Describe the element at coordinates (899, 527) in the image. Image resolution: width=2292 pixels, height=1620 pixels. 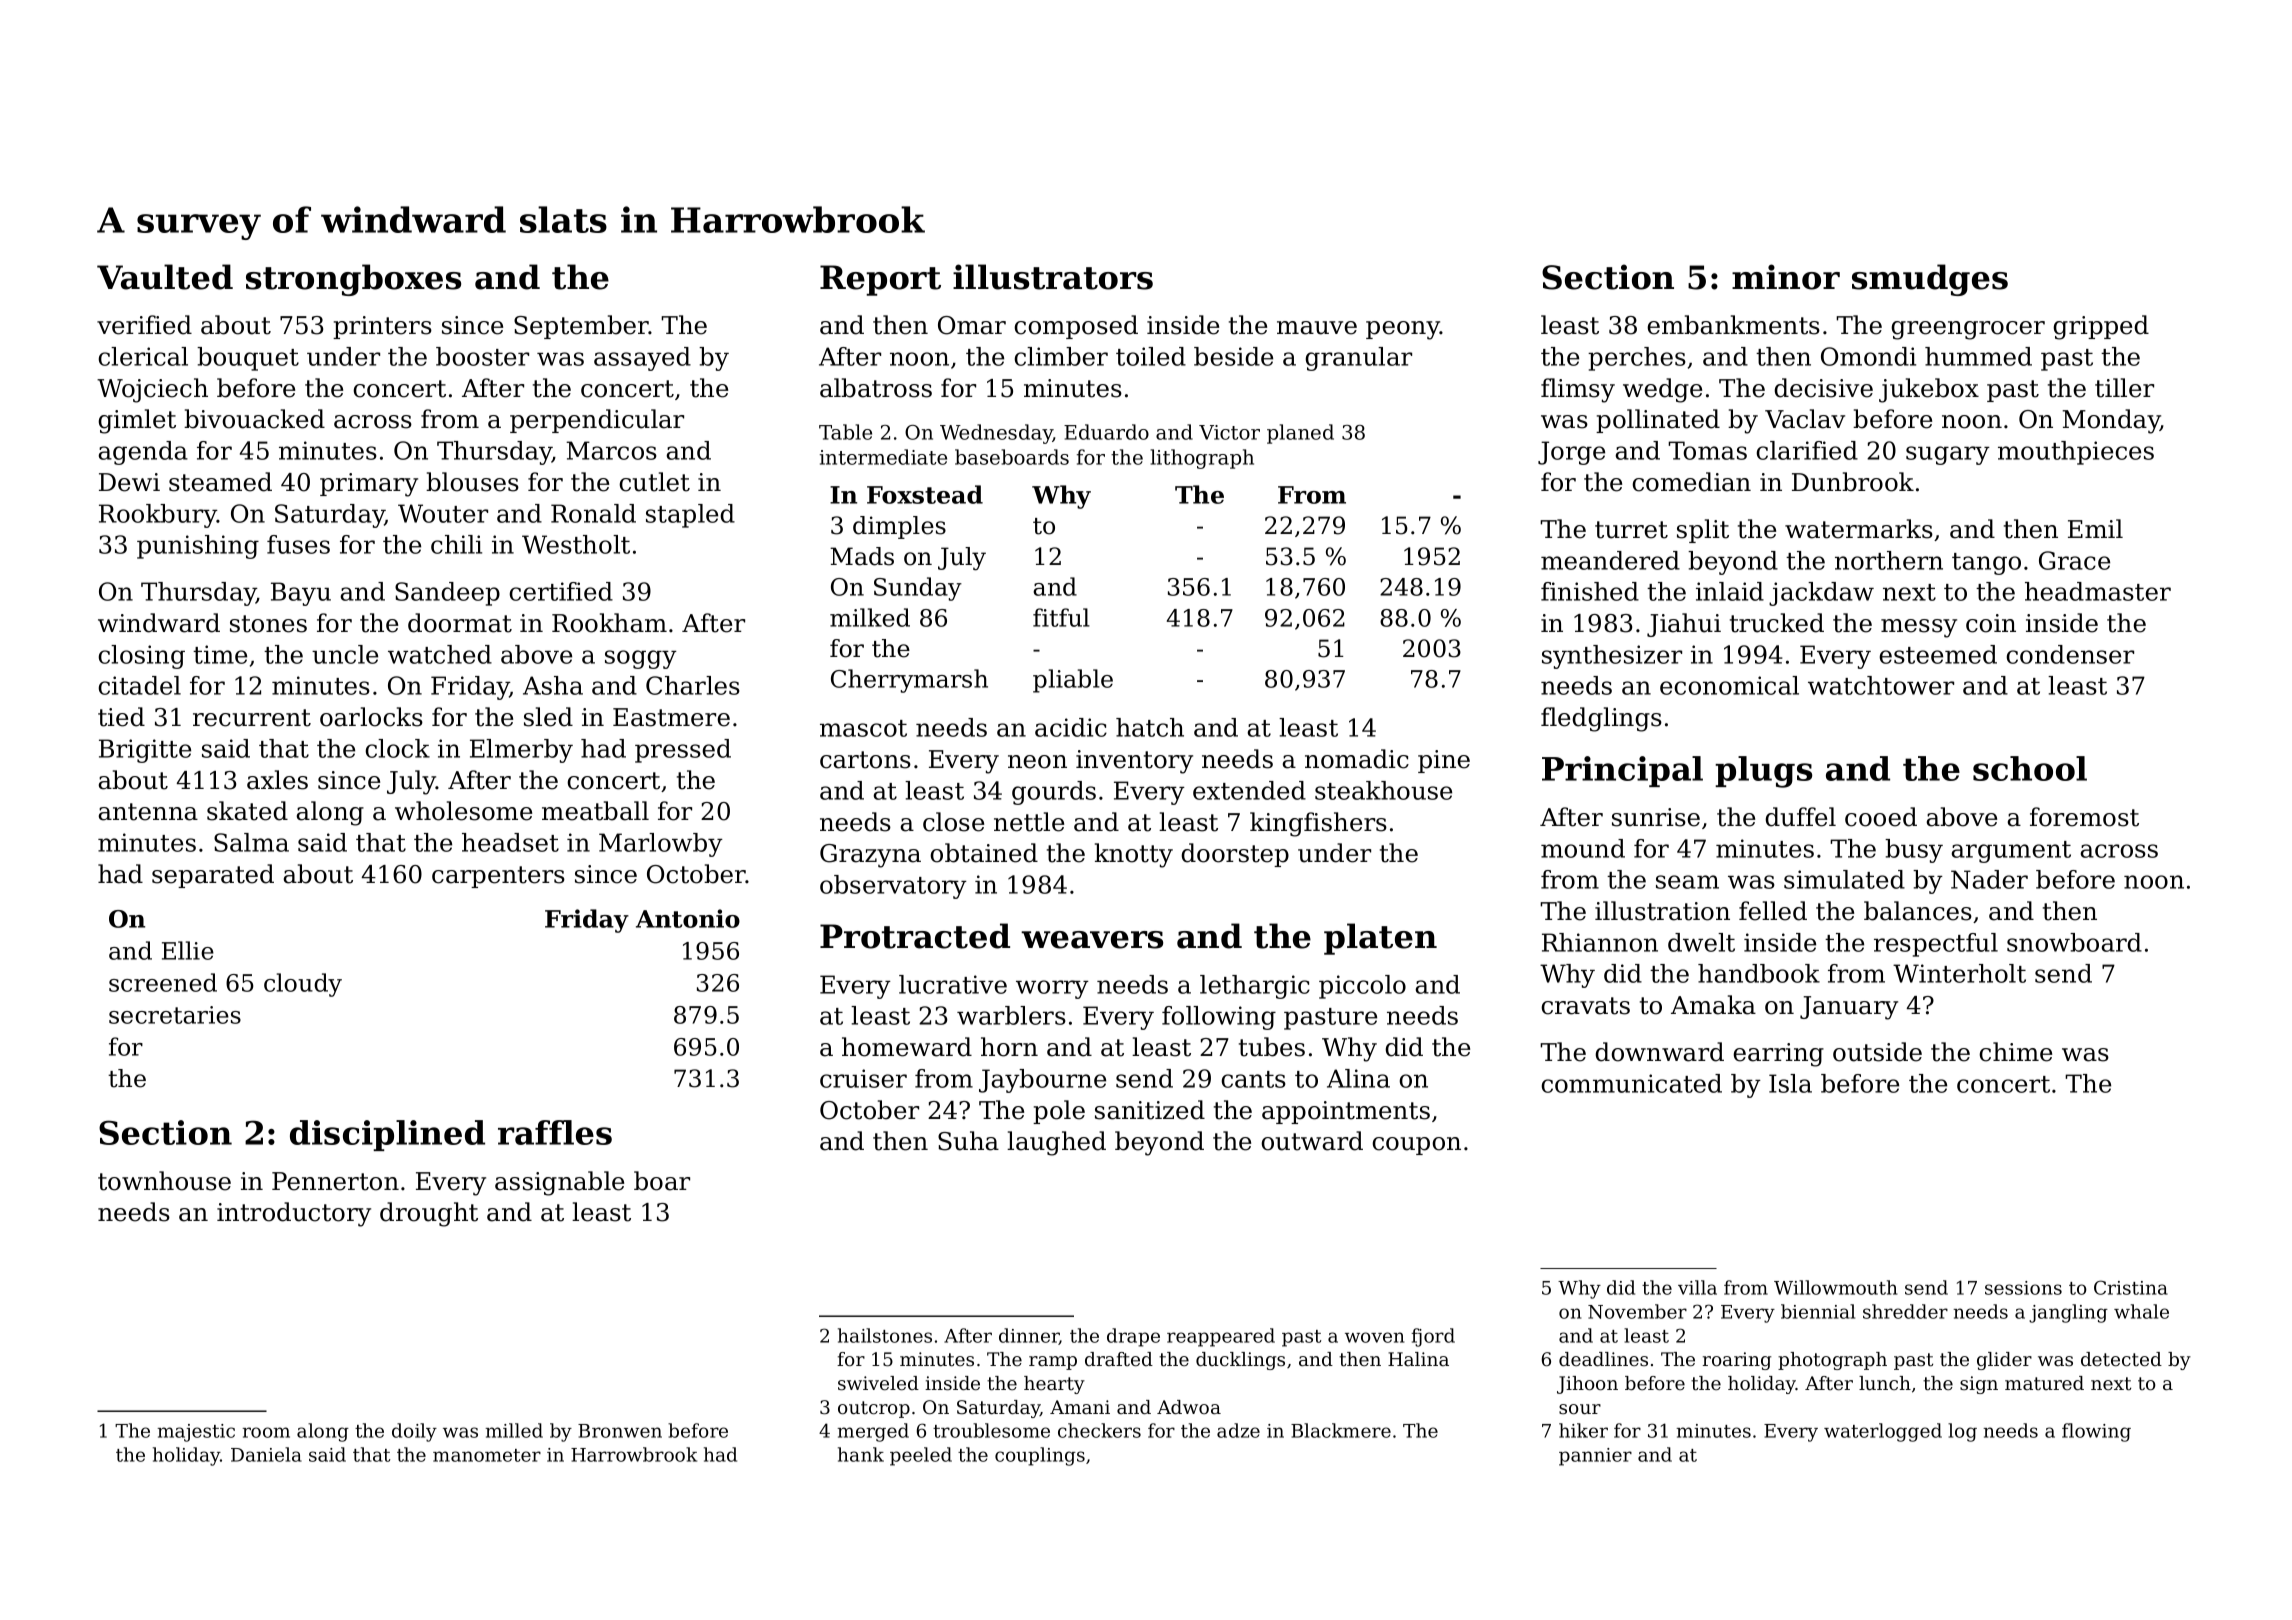
I see `dimples` at that location.
